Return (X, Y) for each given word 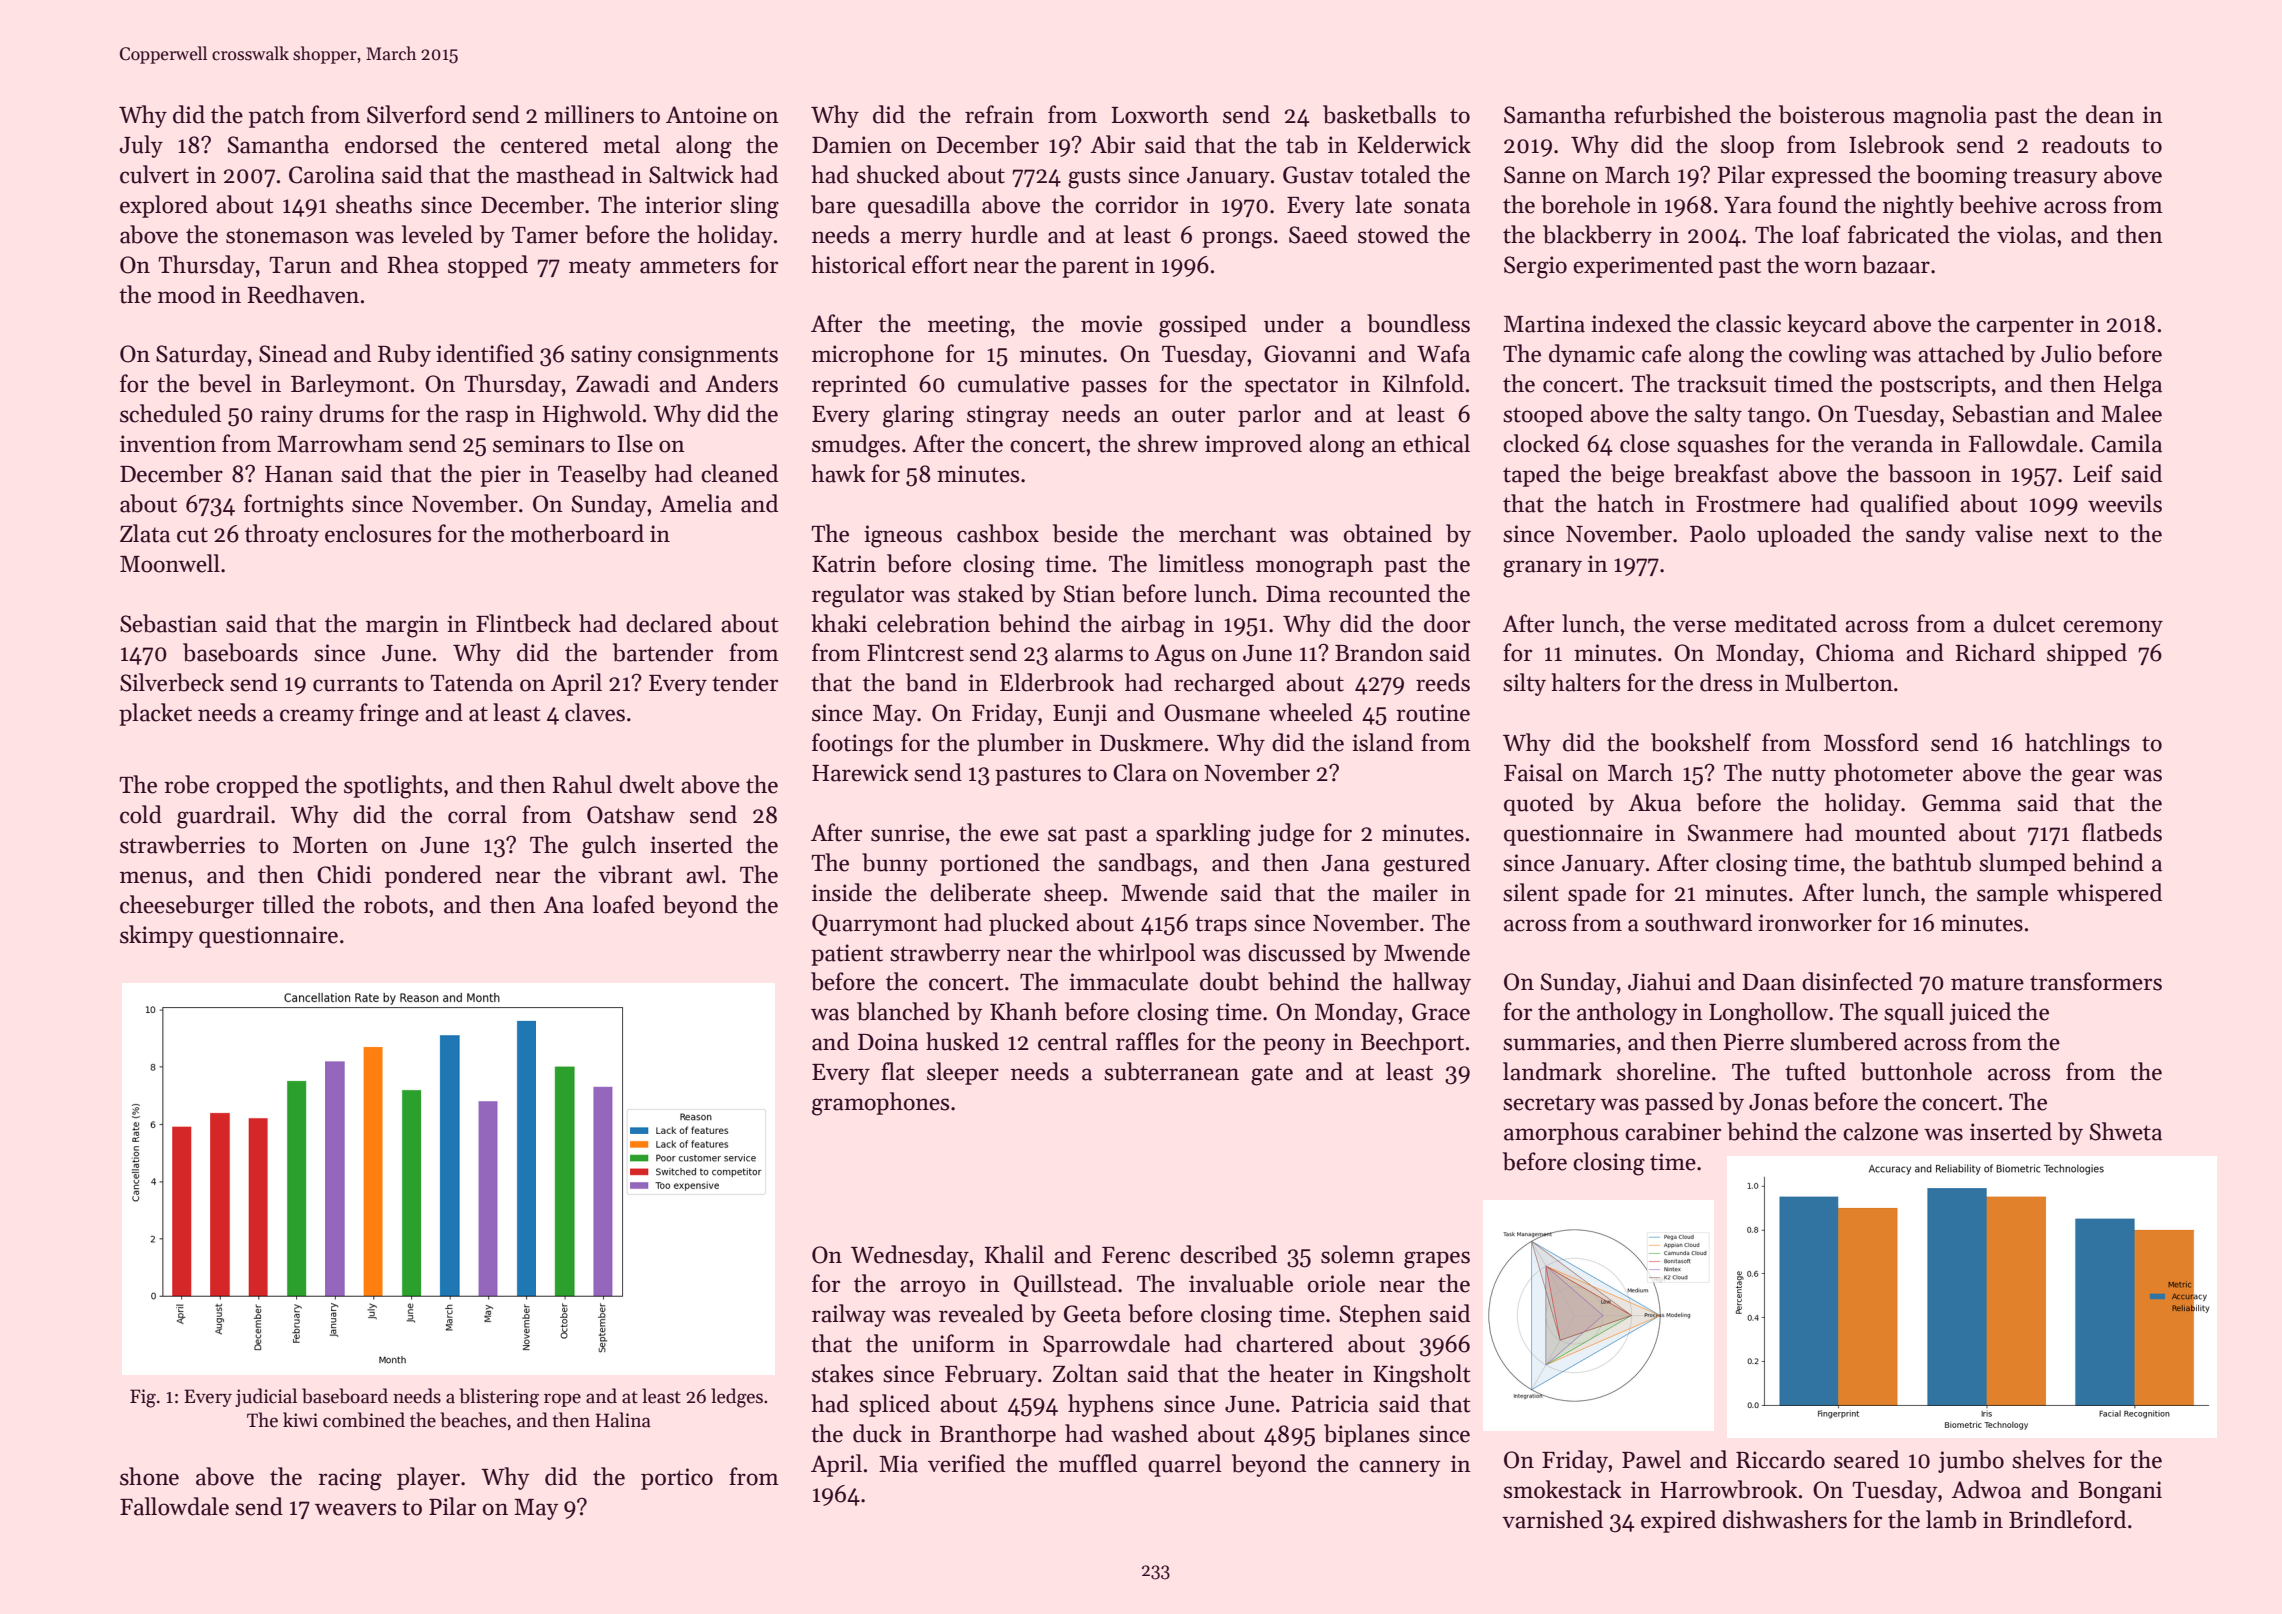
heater (1301, 1373)
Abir (1112, 144)
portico (677, 1479)
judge (1286, 835)
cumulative (1013, 383)
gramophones (880, 1104)
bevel (225, 383)
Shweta (2126, 1131)
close (1645, 443)
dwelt (646, 784)
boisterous (1831, 114)
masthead (565, 174)
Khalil (1014, 1254)
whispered (2109, 894)
